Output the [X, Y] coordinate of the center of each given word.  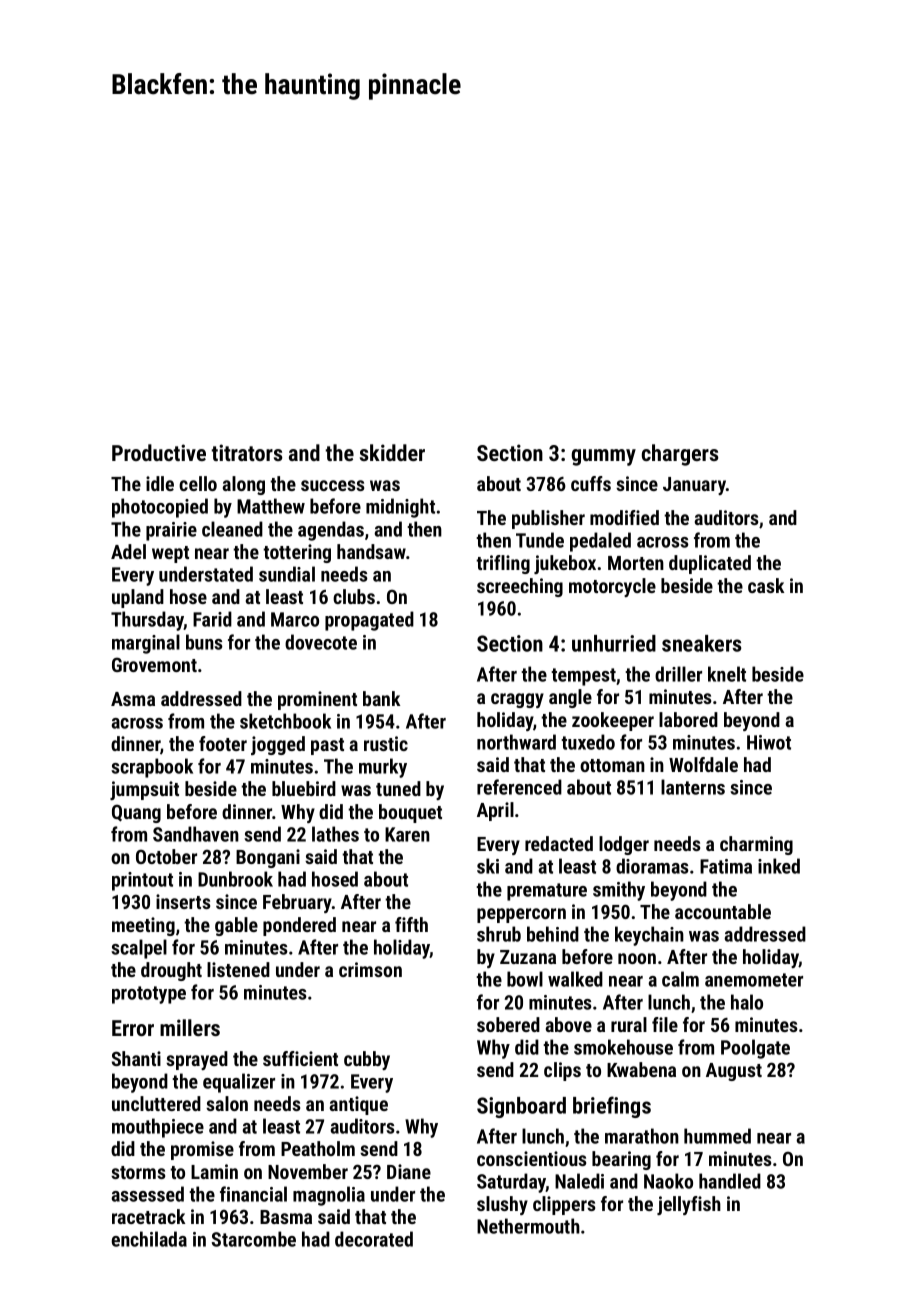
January [694, 486]
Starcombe [254, 1239]
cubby [367, 1060]
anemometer [754, 980]
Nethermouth [528, 1226]
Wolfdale [703, 764]
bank [381, 698]
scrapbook [152, 768]
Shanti [136, 1058]
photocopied [160, 508]
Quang [136, 813]
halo [747, 1002]
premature [547, 892]
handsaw [371, 551]
